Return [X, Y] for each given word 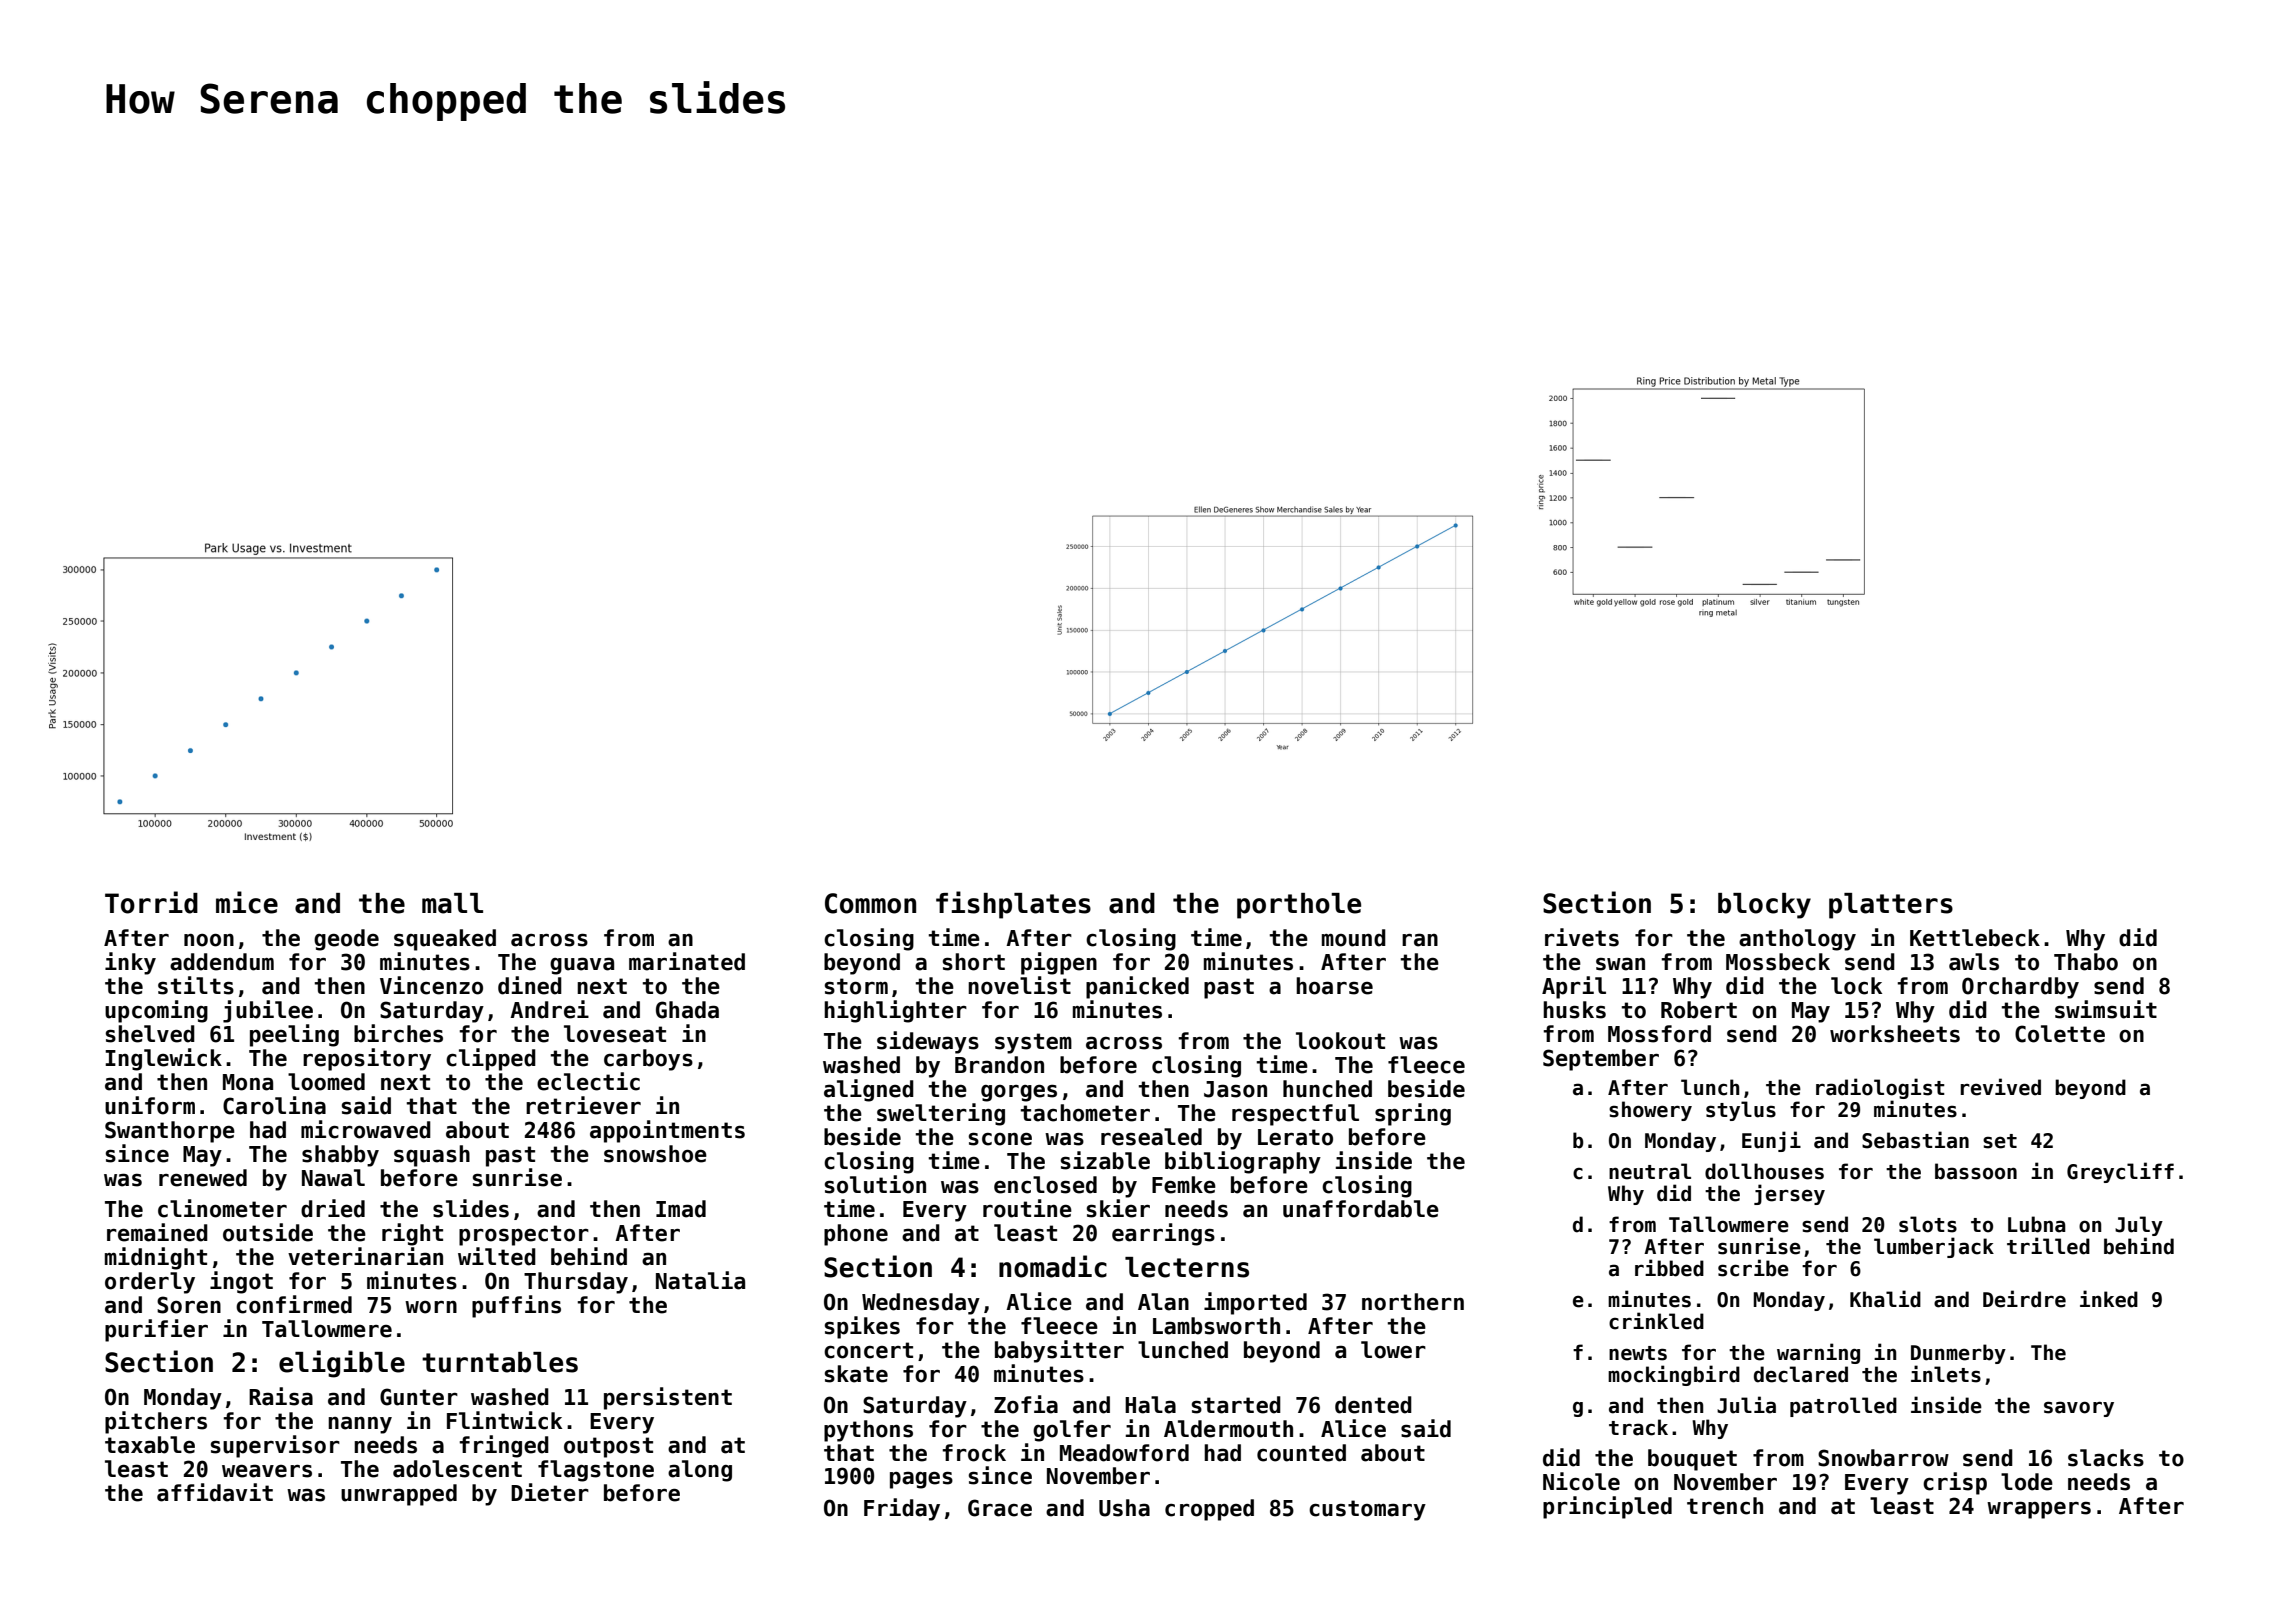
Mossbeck [1778, 962]
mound [1354, 938]
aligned [869, 1090]
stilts [196, 985]
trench [1725, 1506]
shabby [340, 1156]
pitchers [156, 1422]
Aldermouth [1228, 1429]
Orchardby [2020, 988]
